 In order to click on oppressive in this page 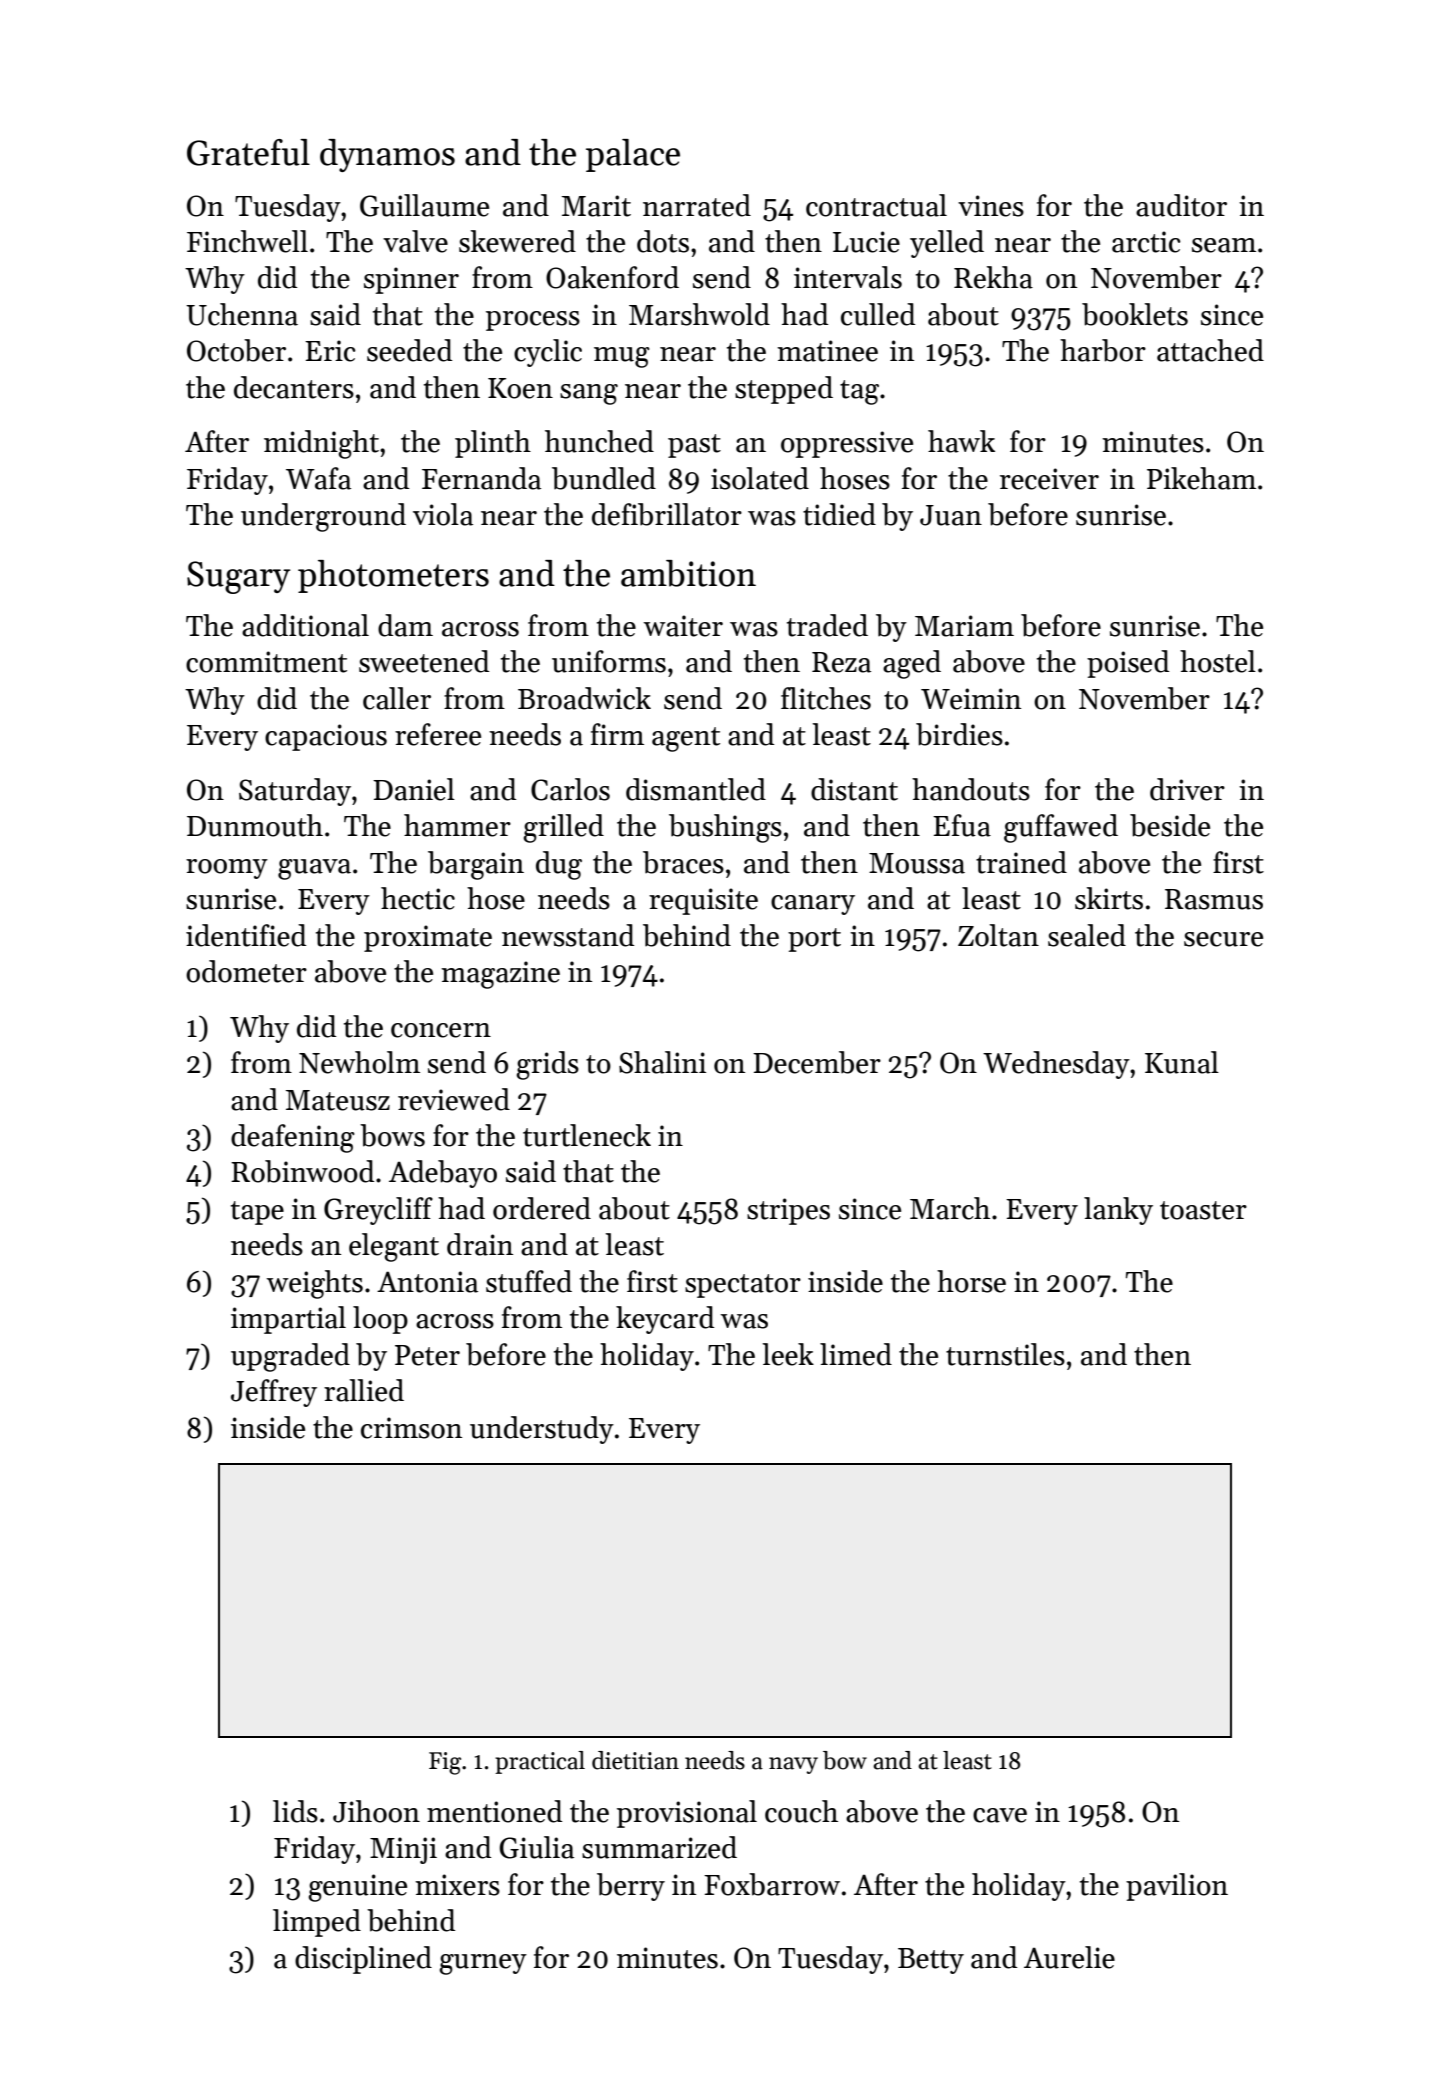, I will do `click(847, 444)`.
